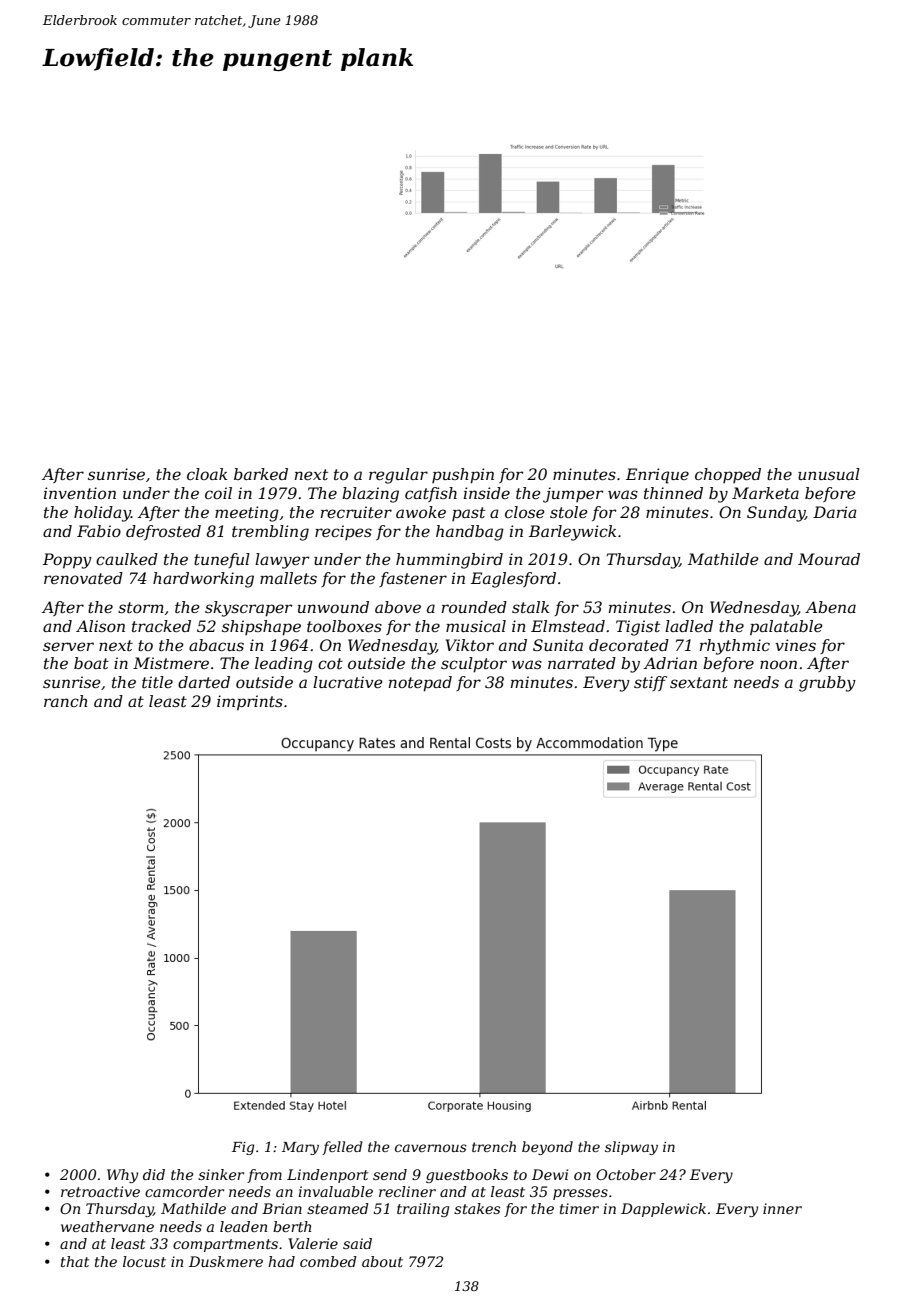  What do you see at coordinates (243, 1226) in the image?
I see `leaden` at bounding box center [243, 1226].
